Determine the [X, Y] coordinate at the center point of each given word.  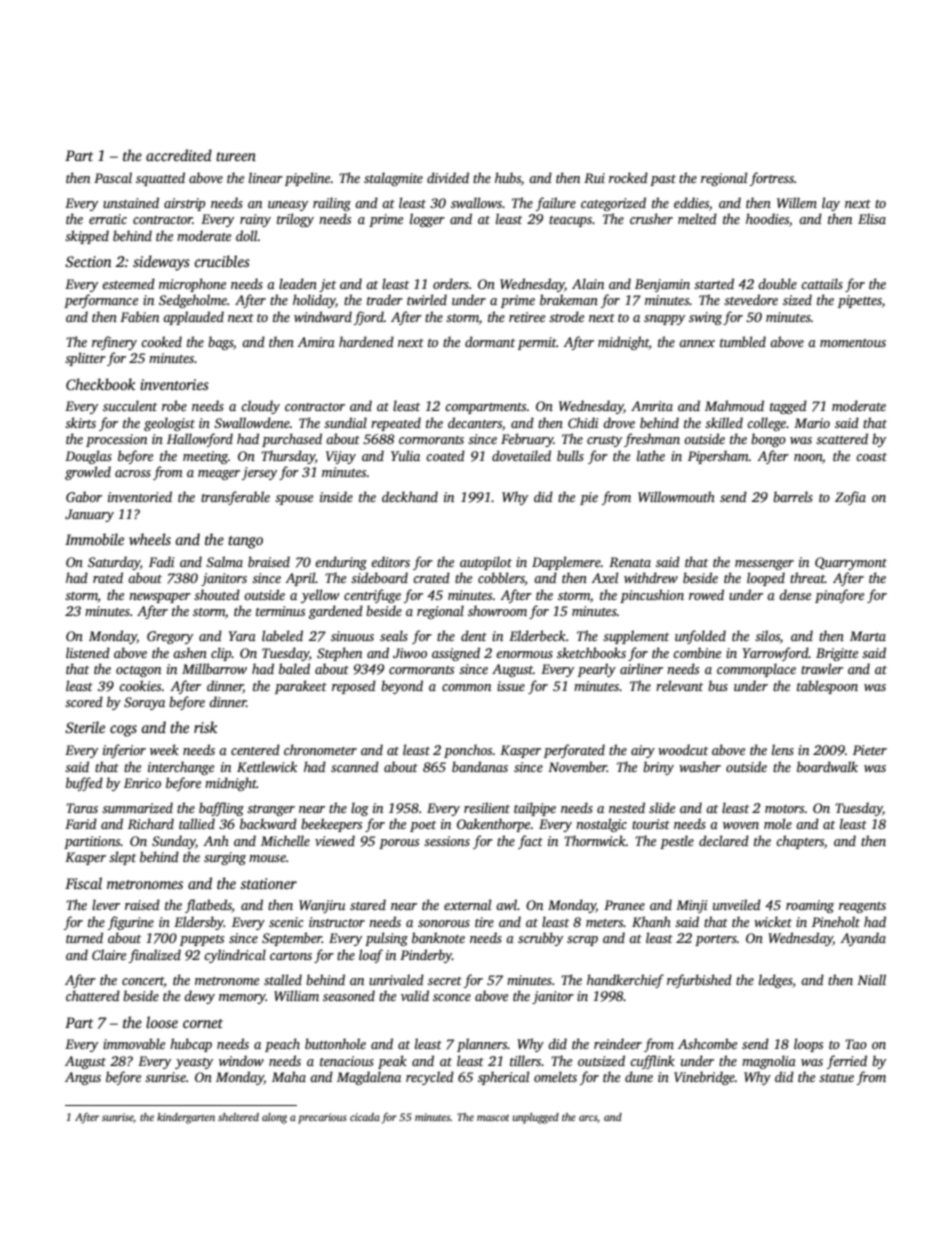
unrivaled [396, 979]
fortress [772, 179]
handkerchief [625, 981]
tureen [236, 156]
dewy [199, 997]
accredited [179, 155]
